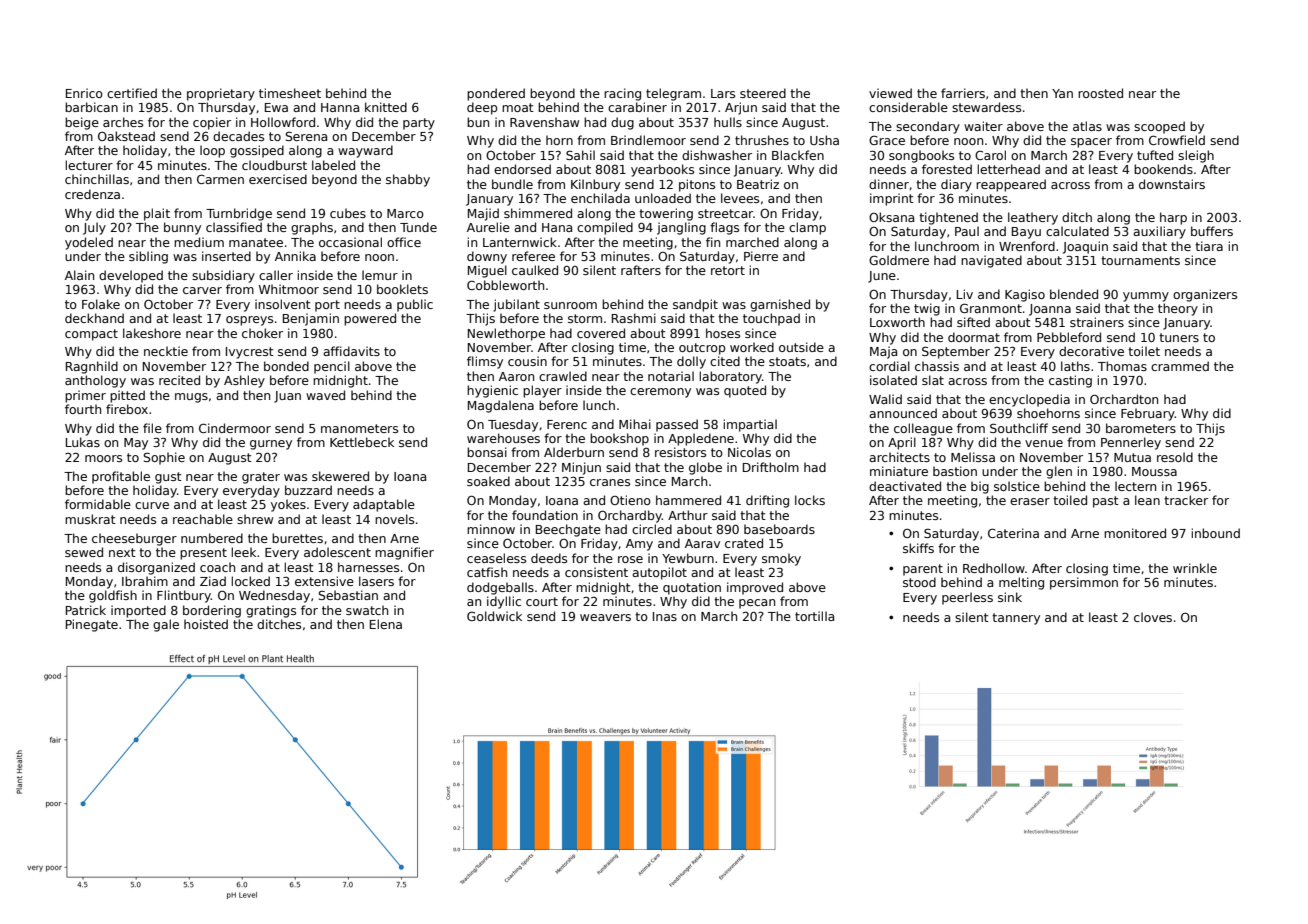  I want to click on Enrico, so click(84, 93).
